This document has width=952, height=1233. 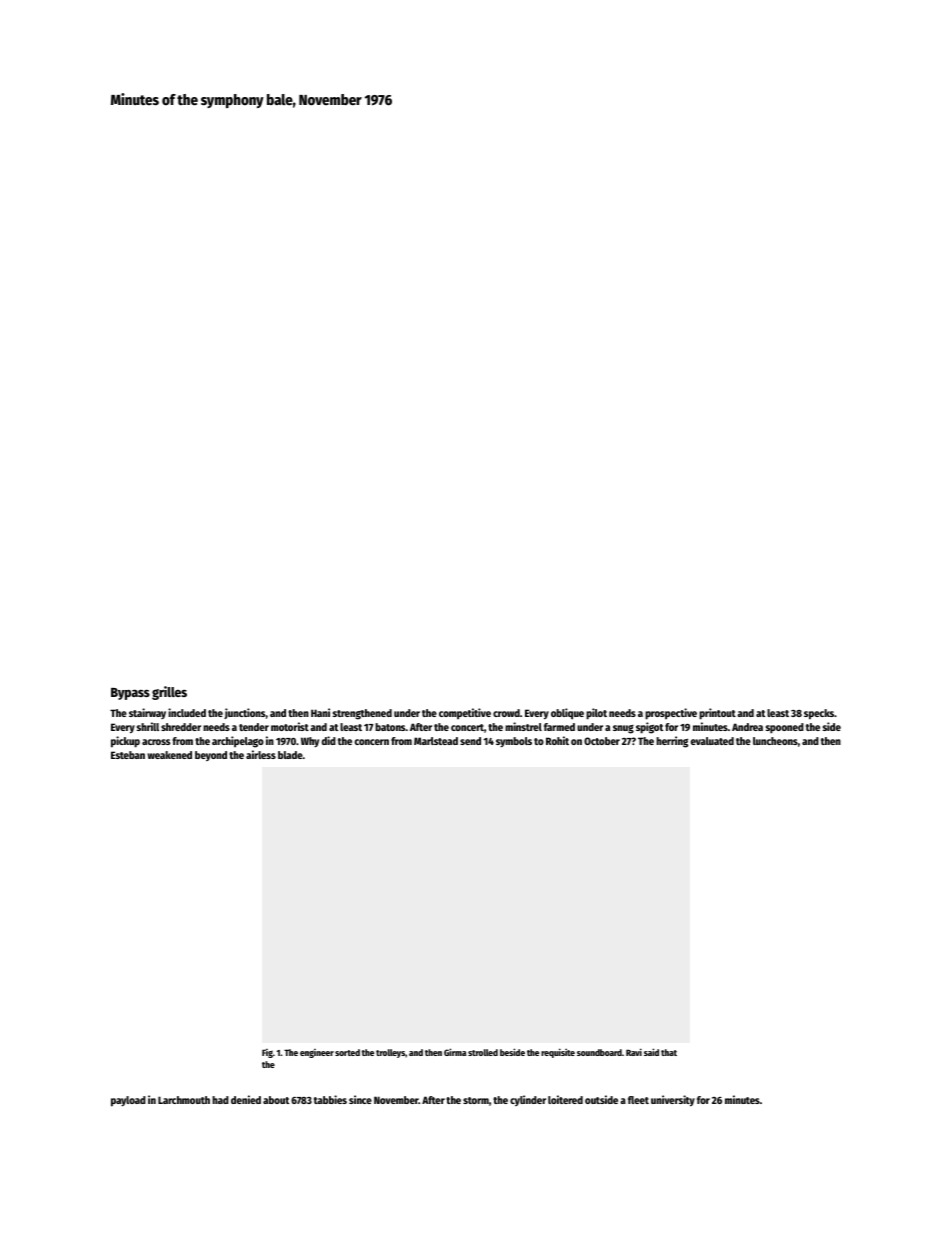 I want to click on university, so click(x=673, y=1101).
